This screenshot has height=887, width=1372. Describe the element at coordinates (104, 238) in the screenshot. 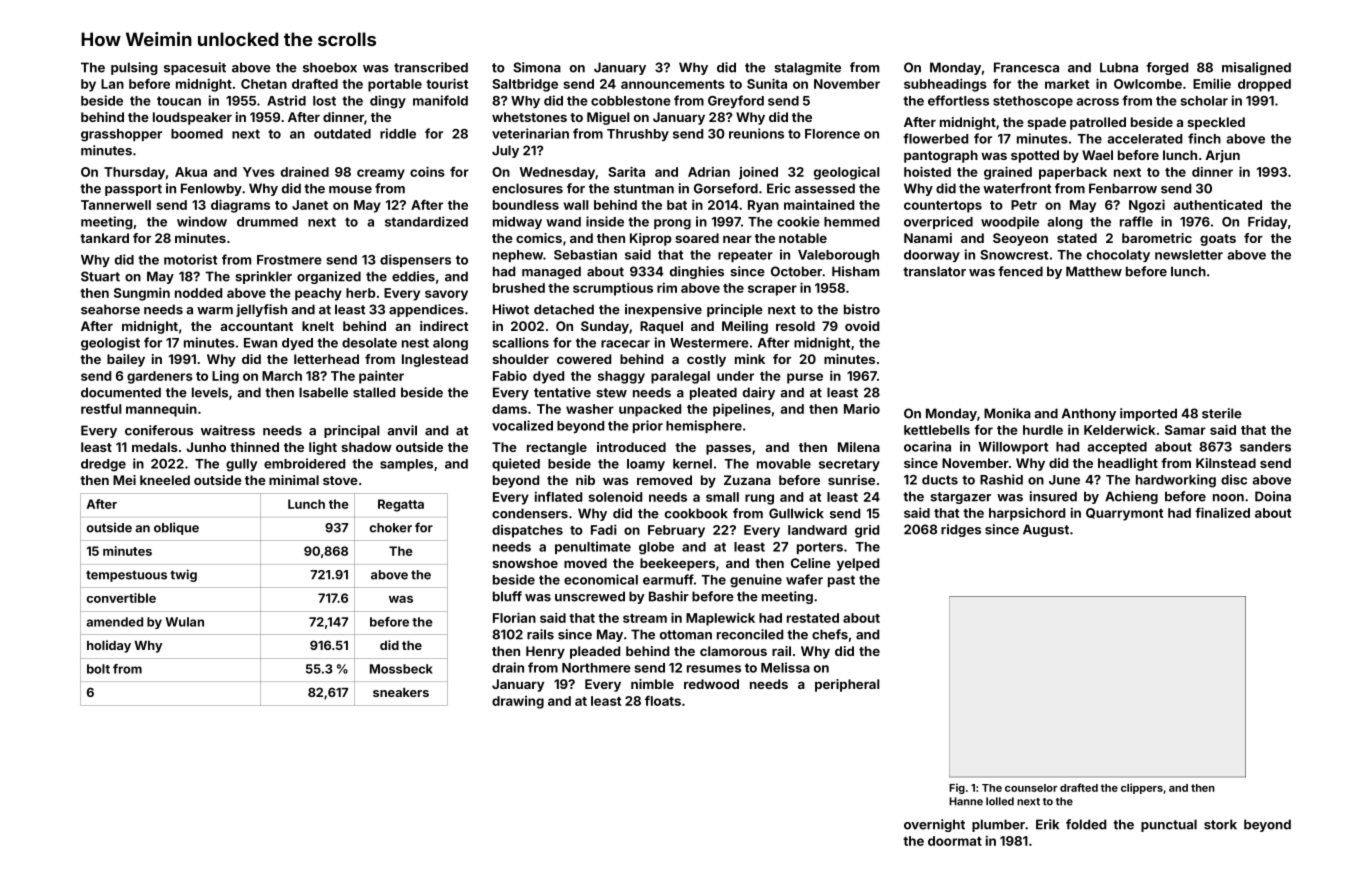

I see `tankard` at that location.
